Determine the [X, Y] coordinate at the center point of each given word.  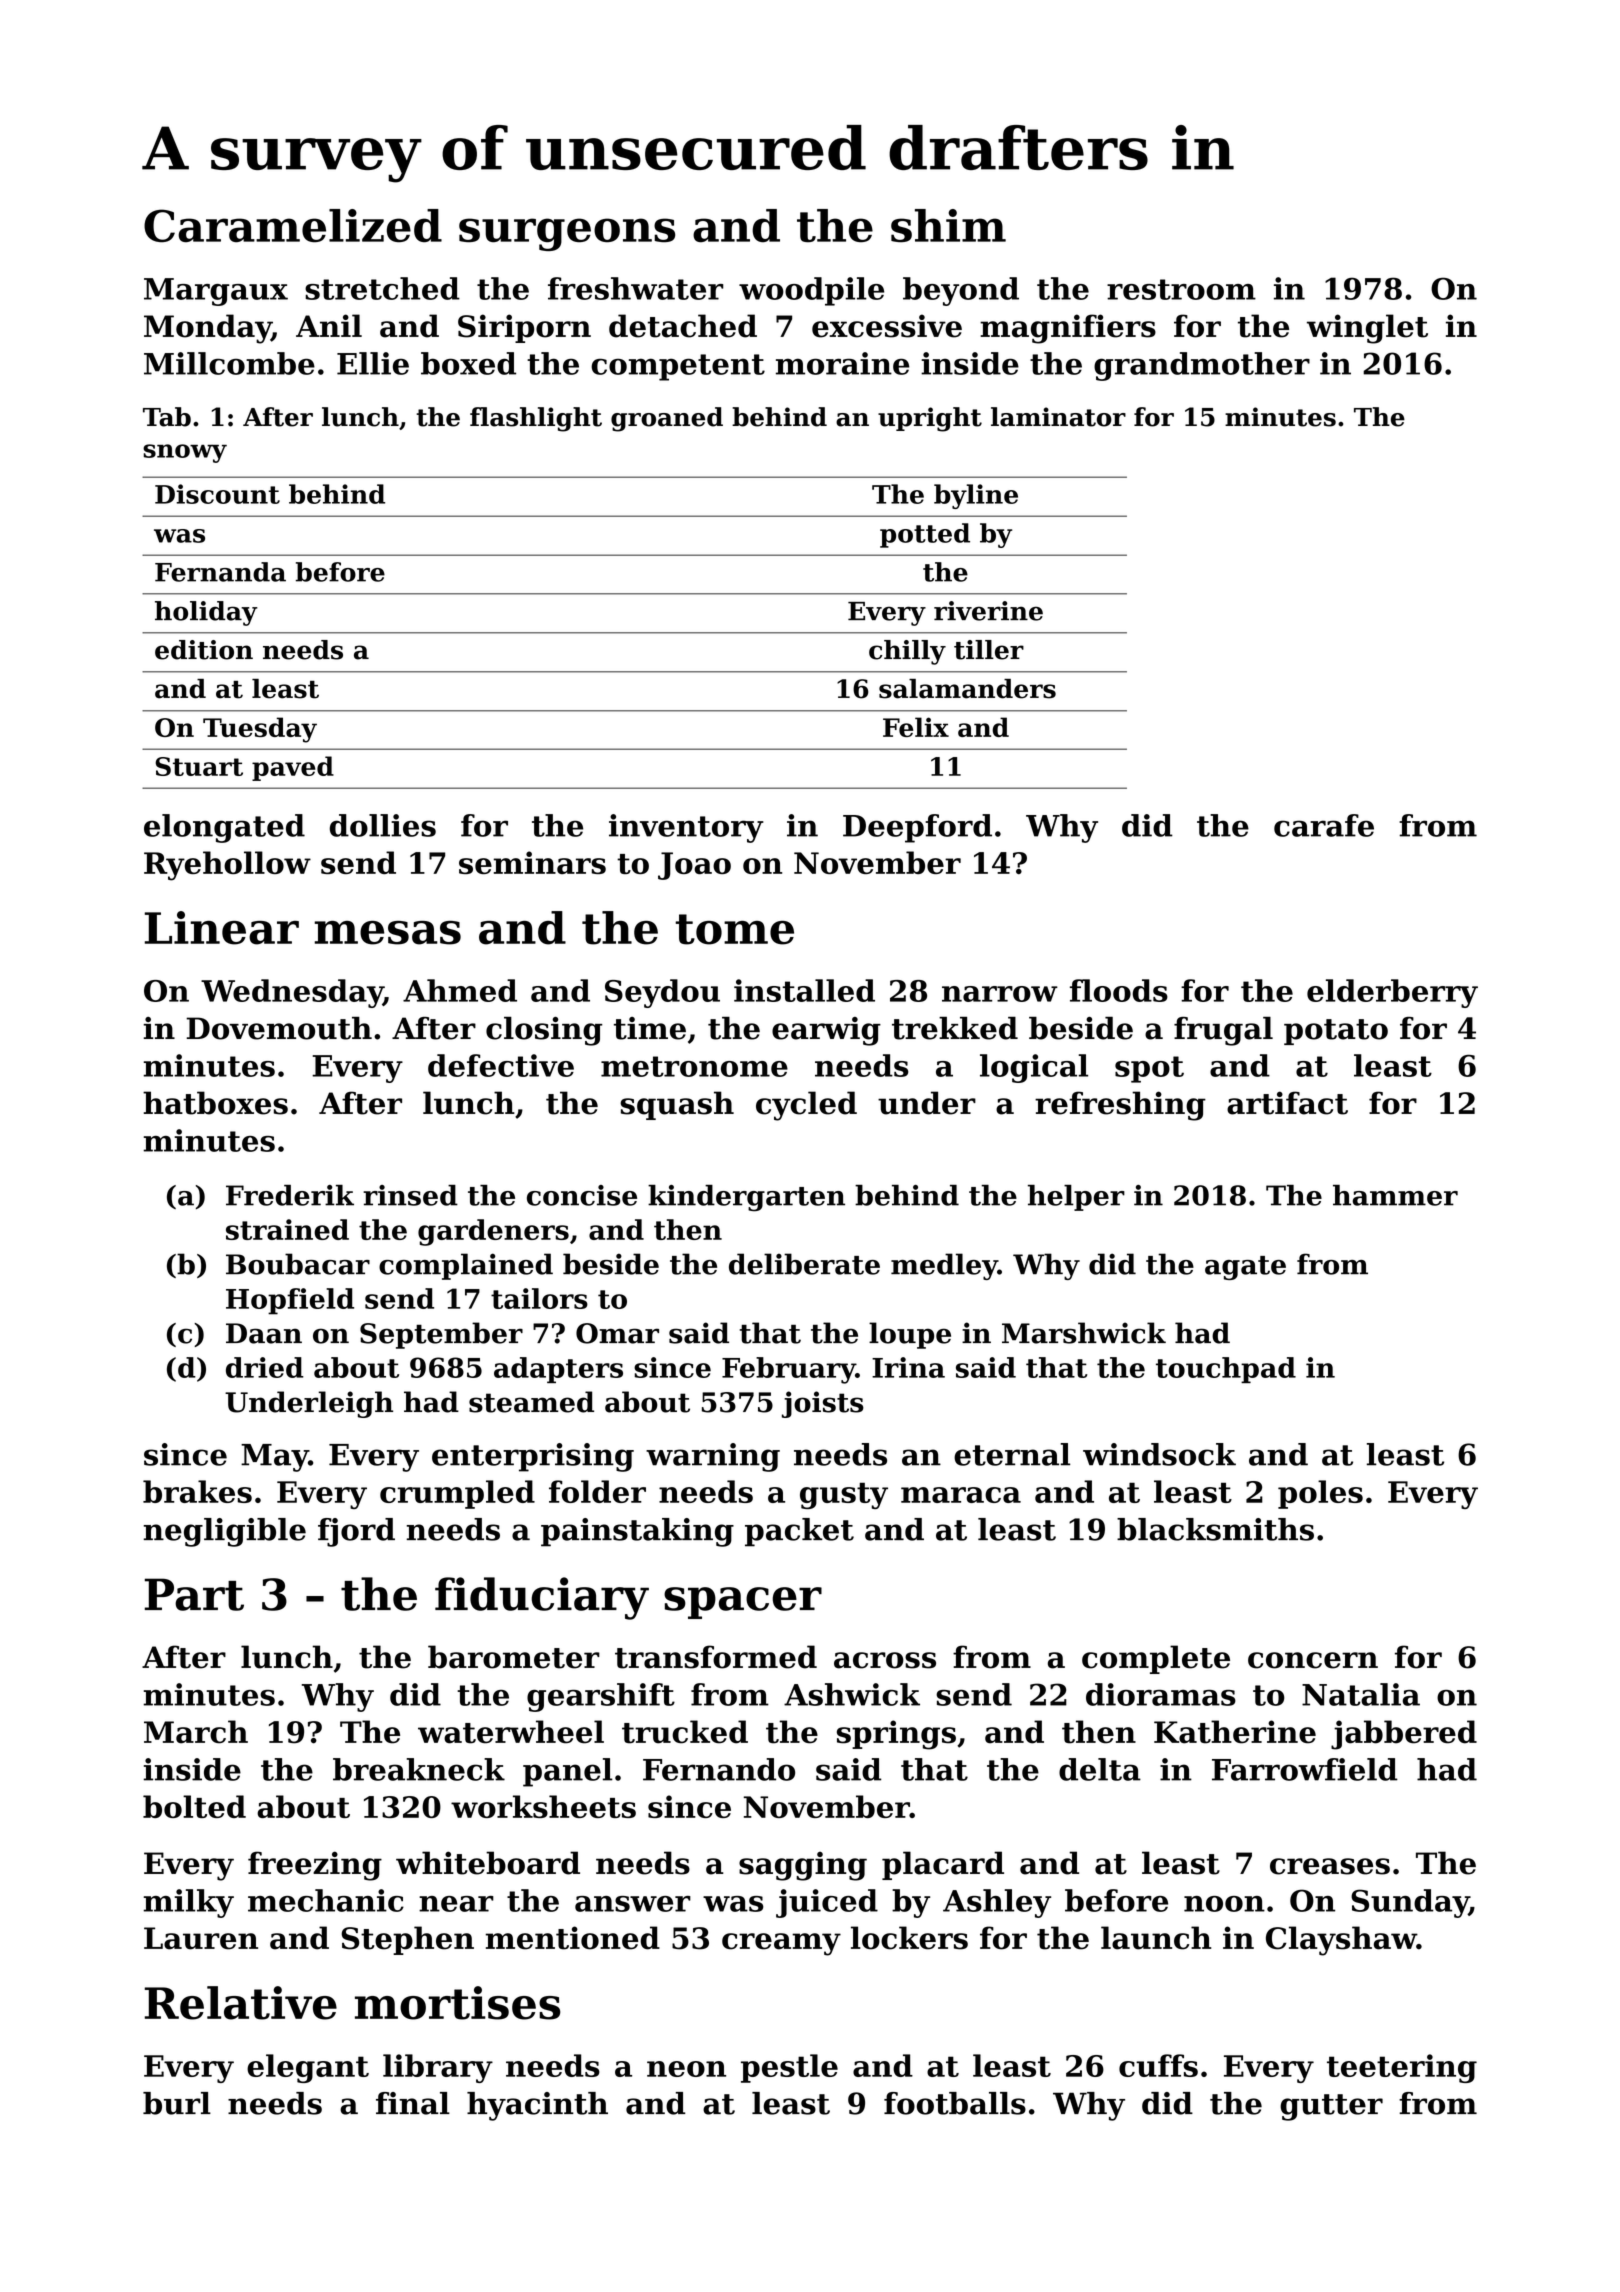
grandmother [1202, 366]
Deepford [917, 828]
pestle [789, 2068]
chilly [907, 652]
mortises [458, 2003]
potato [1336, 1032]
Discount [217, 494]
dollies [383, 825]
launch [1156, 1938]
